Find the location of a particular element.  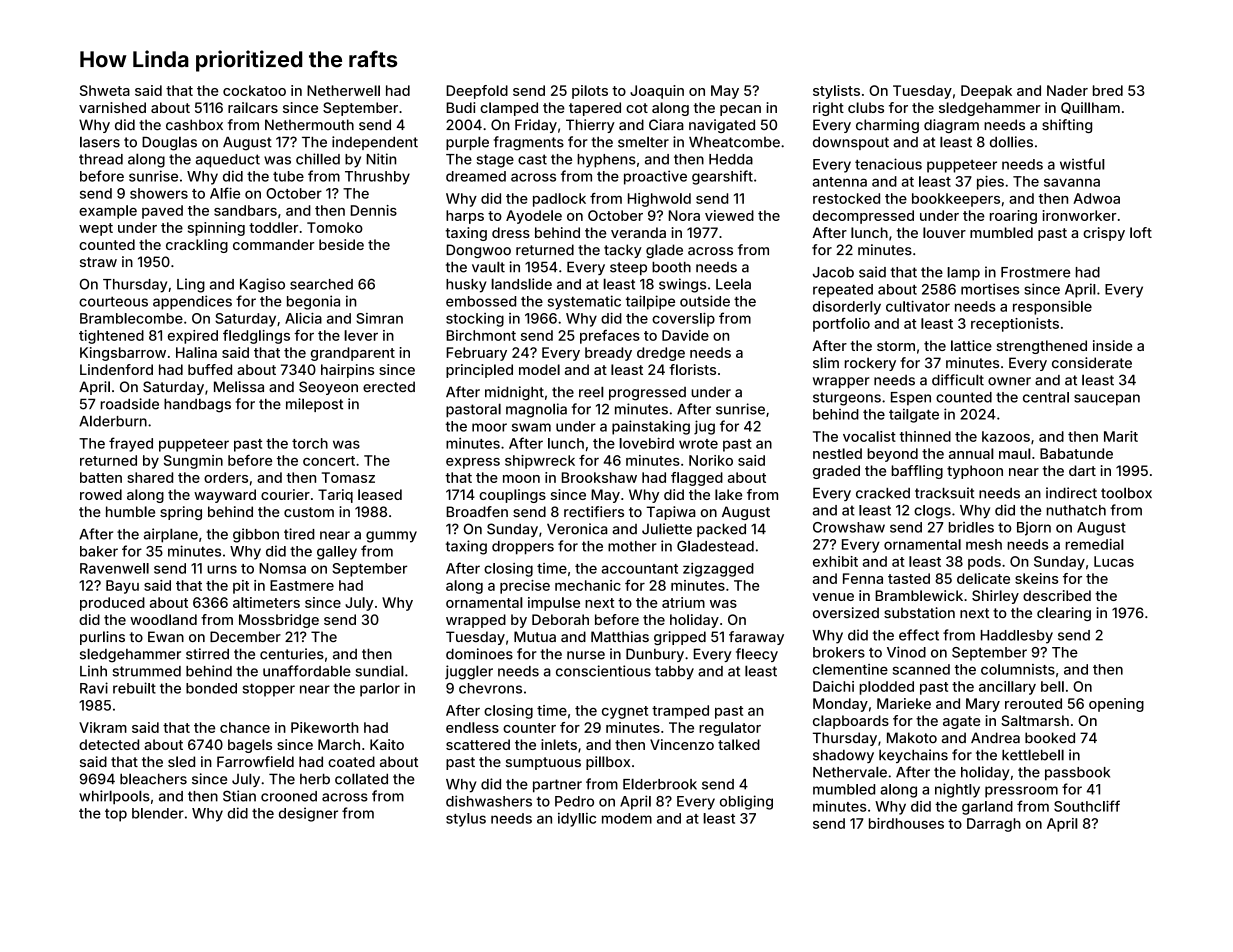

Ciara is located at coordinates (666, 125).
